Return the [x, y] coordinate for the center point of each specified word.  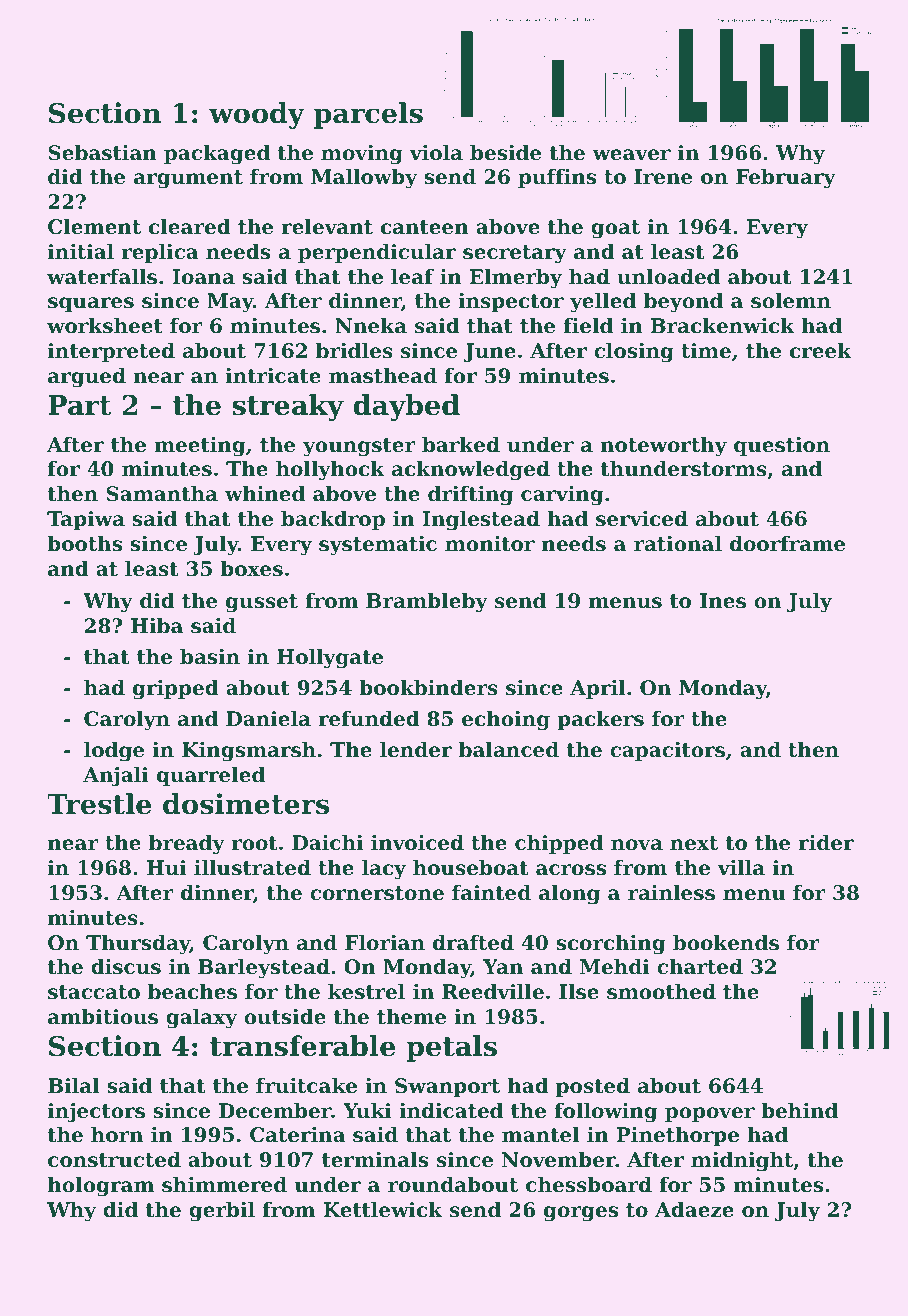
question [782, 446]
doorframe [787, 544]
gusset [262, 603]
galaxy [202, 1019]
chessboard [589, 1185]
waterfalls [102, 277]
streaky [288, 407]
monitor [490, 544]
